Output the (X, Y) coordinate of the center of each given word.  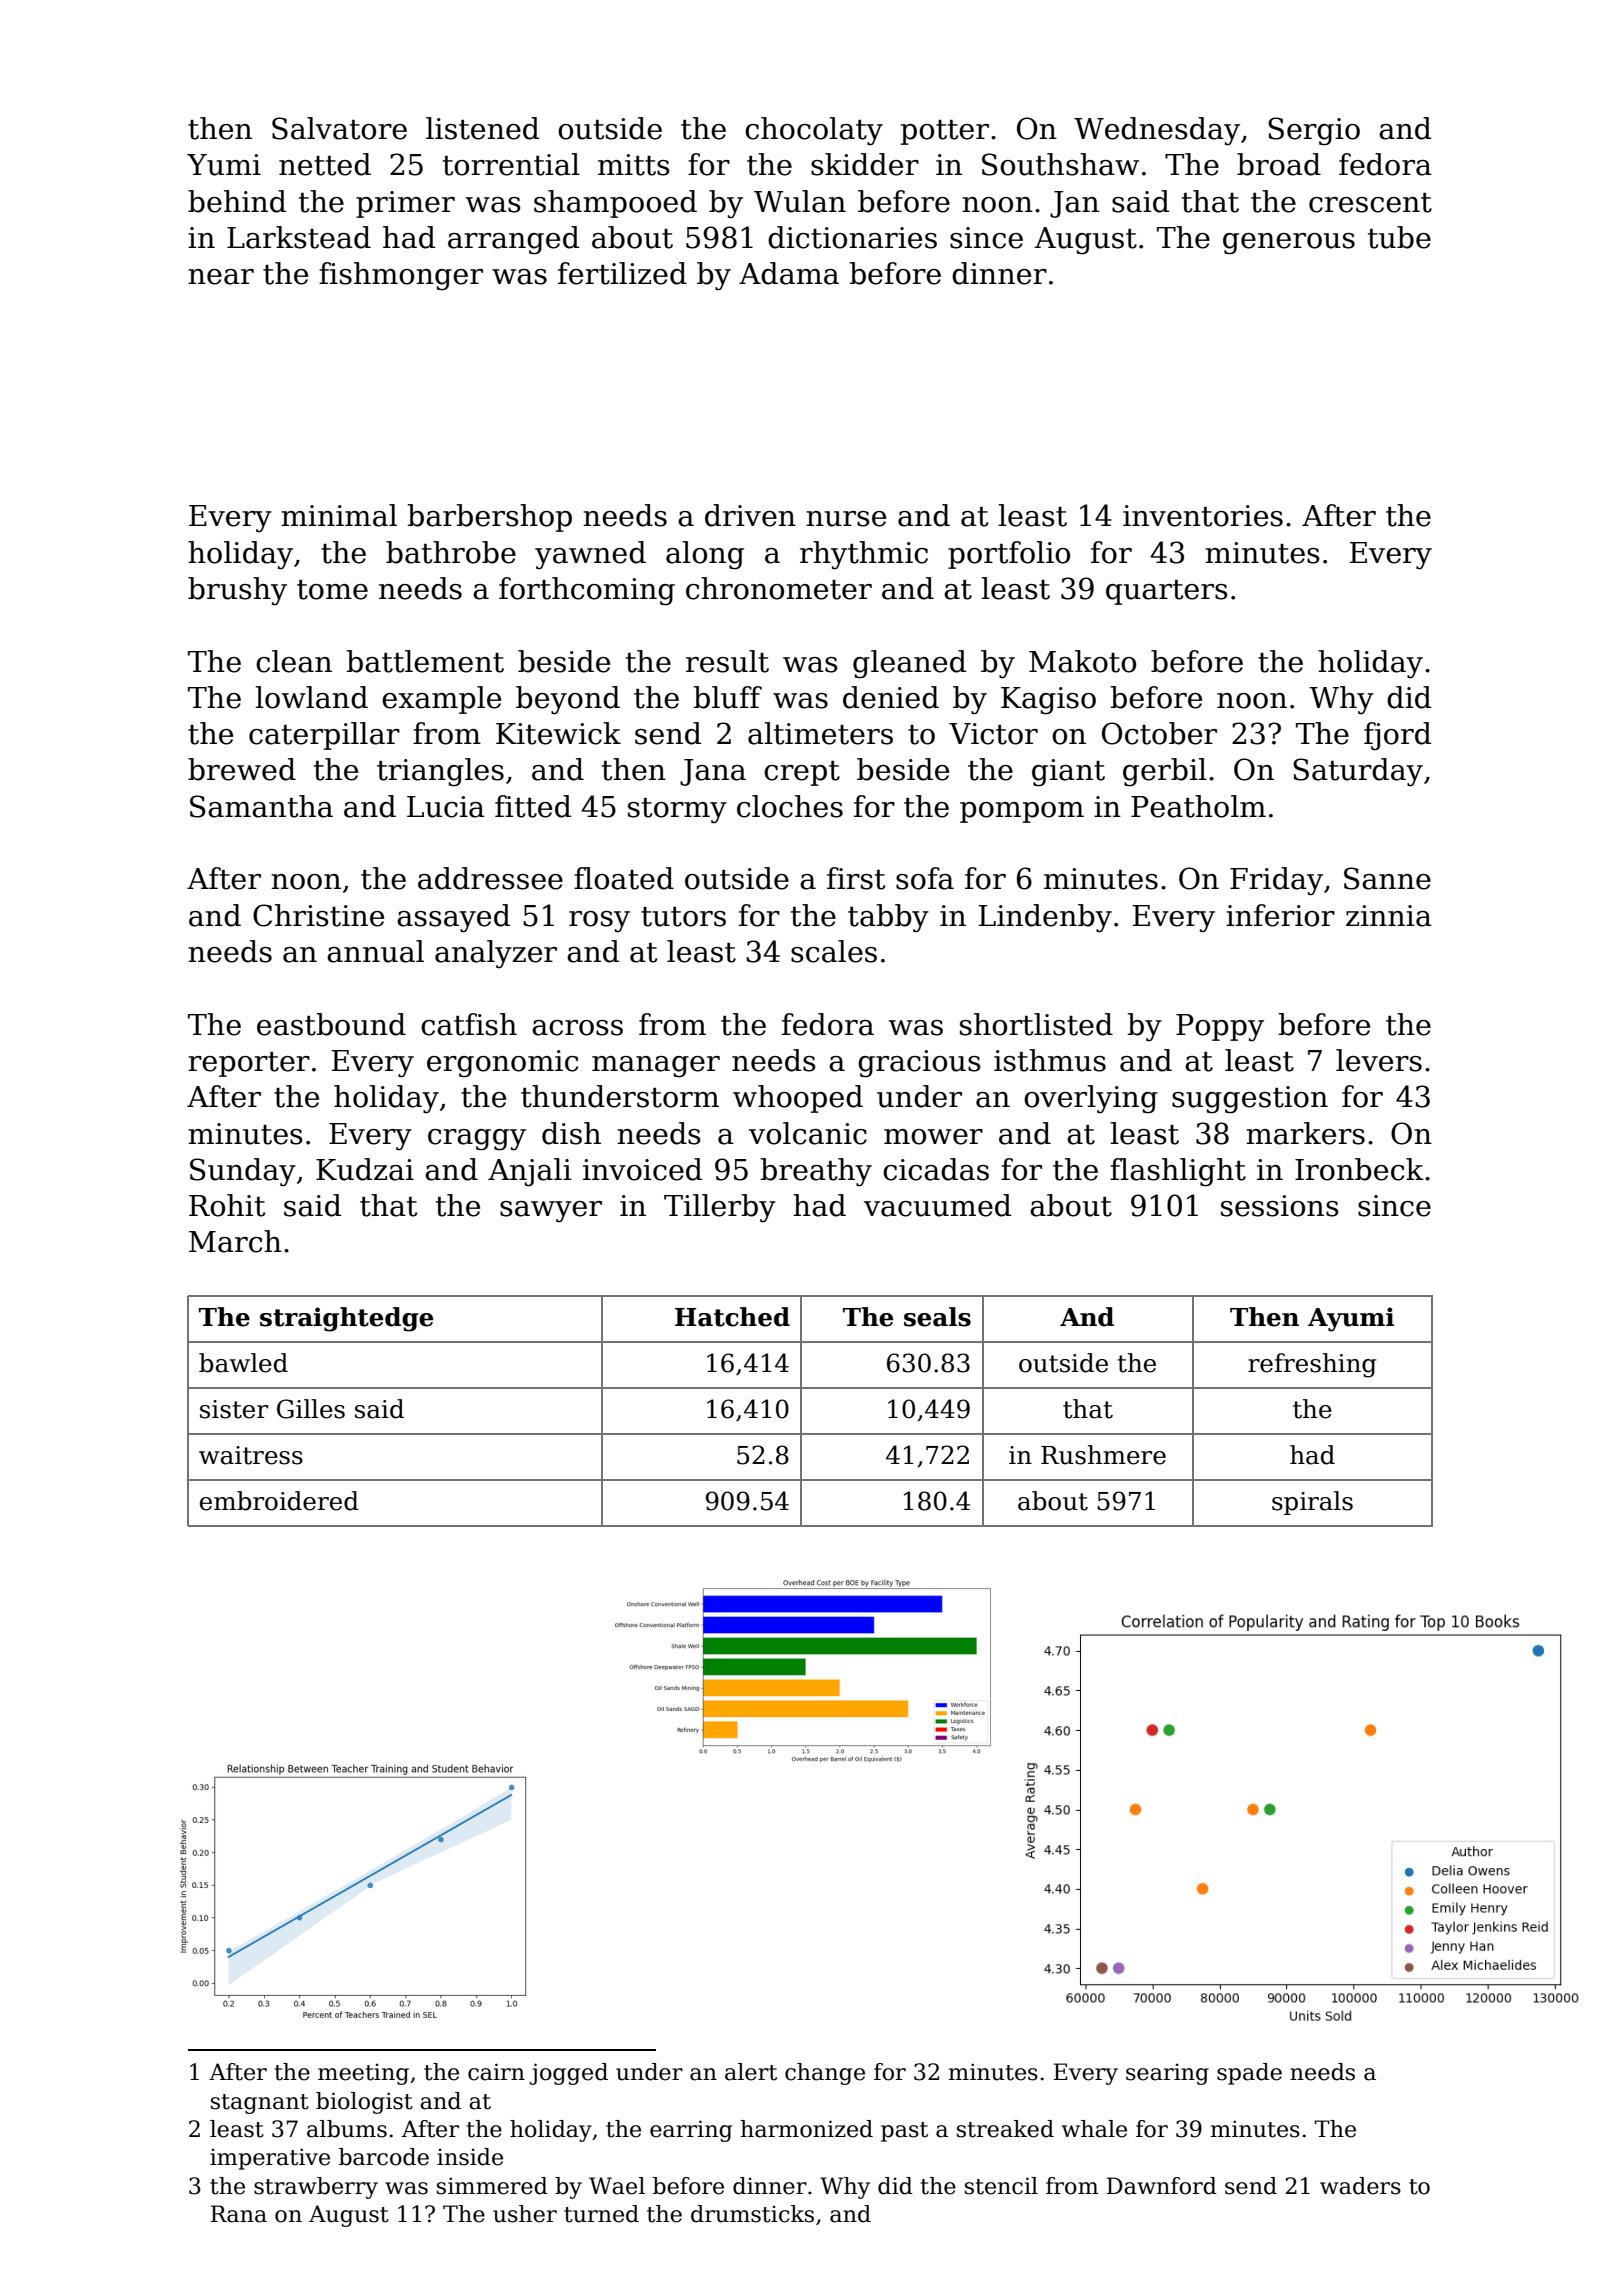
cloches (790, 806)
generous (1289, 244)
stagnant (260, 2104)
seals (937, 1317)
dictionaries (852, 237)
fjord (1397, 736)
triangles (440, 772)
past (904, 2132)
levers (1379, 1060)
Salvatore (339, 128)
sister (234, 1409)
